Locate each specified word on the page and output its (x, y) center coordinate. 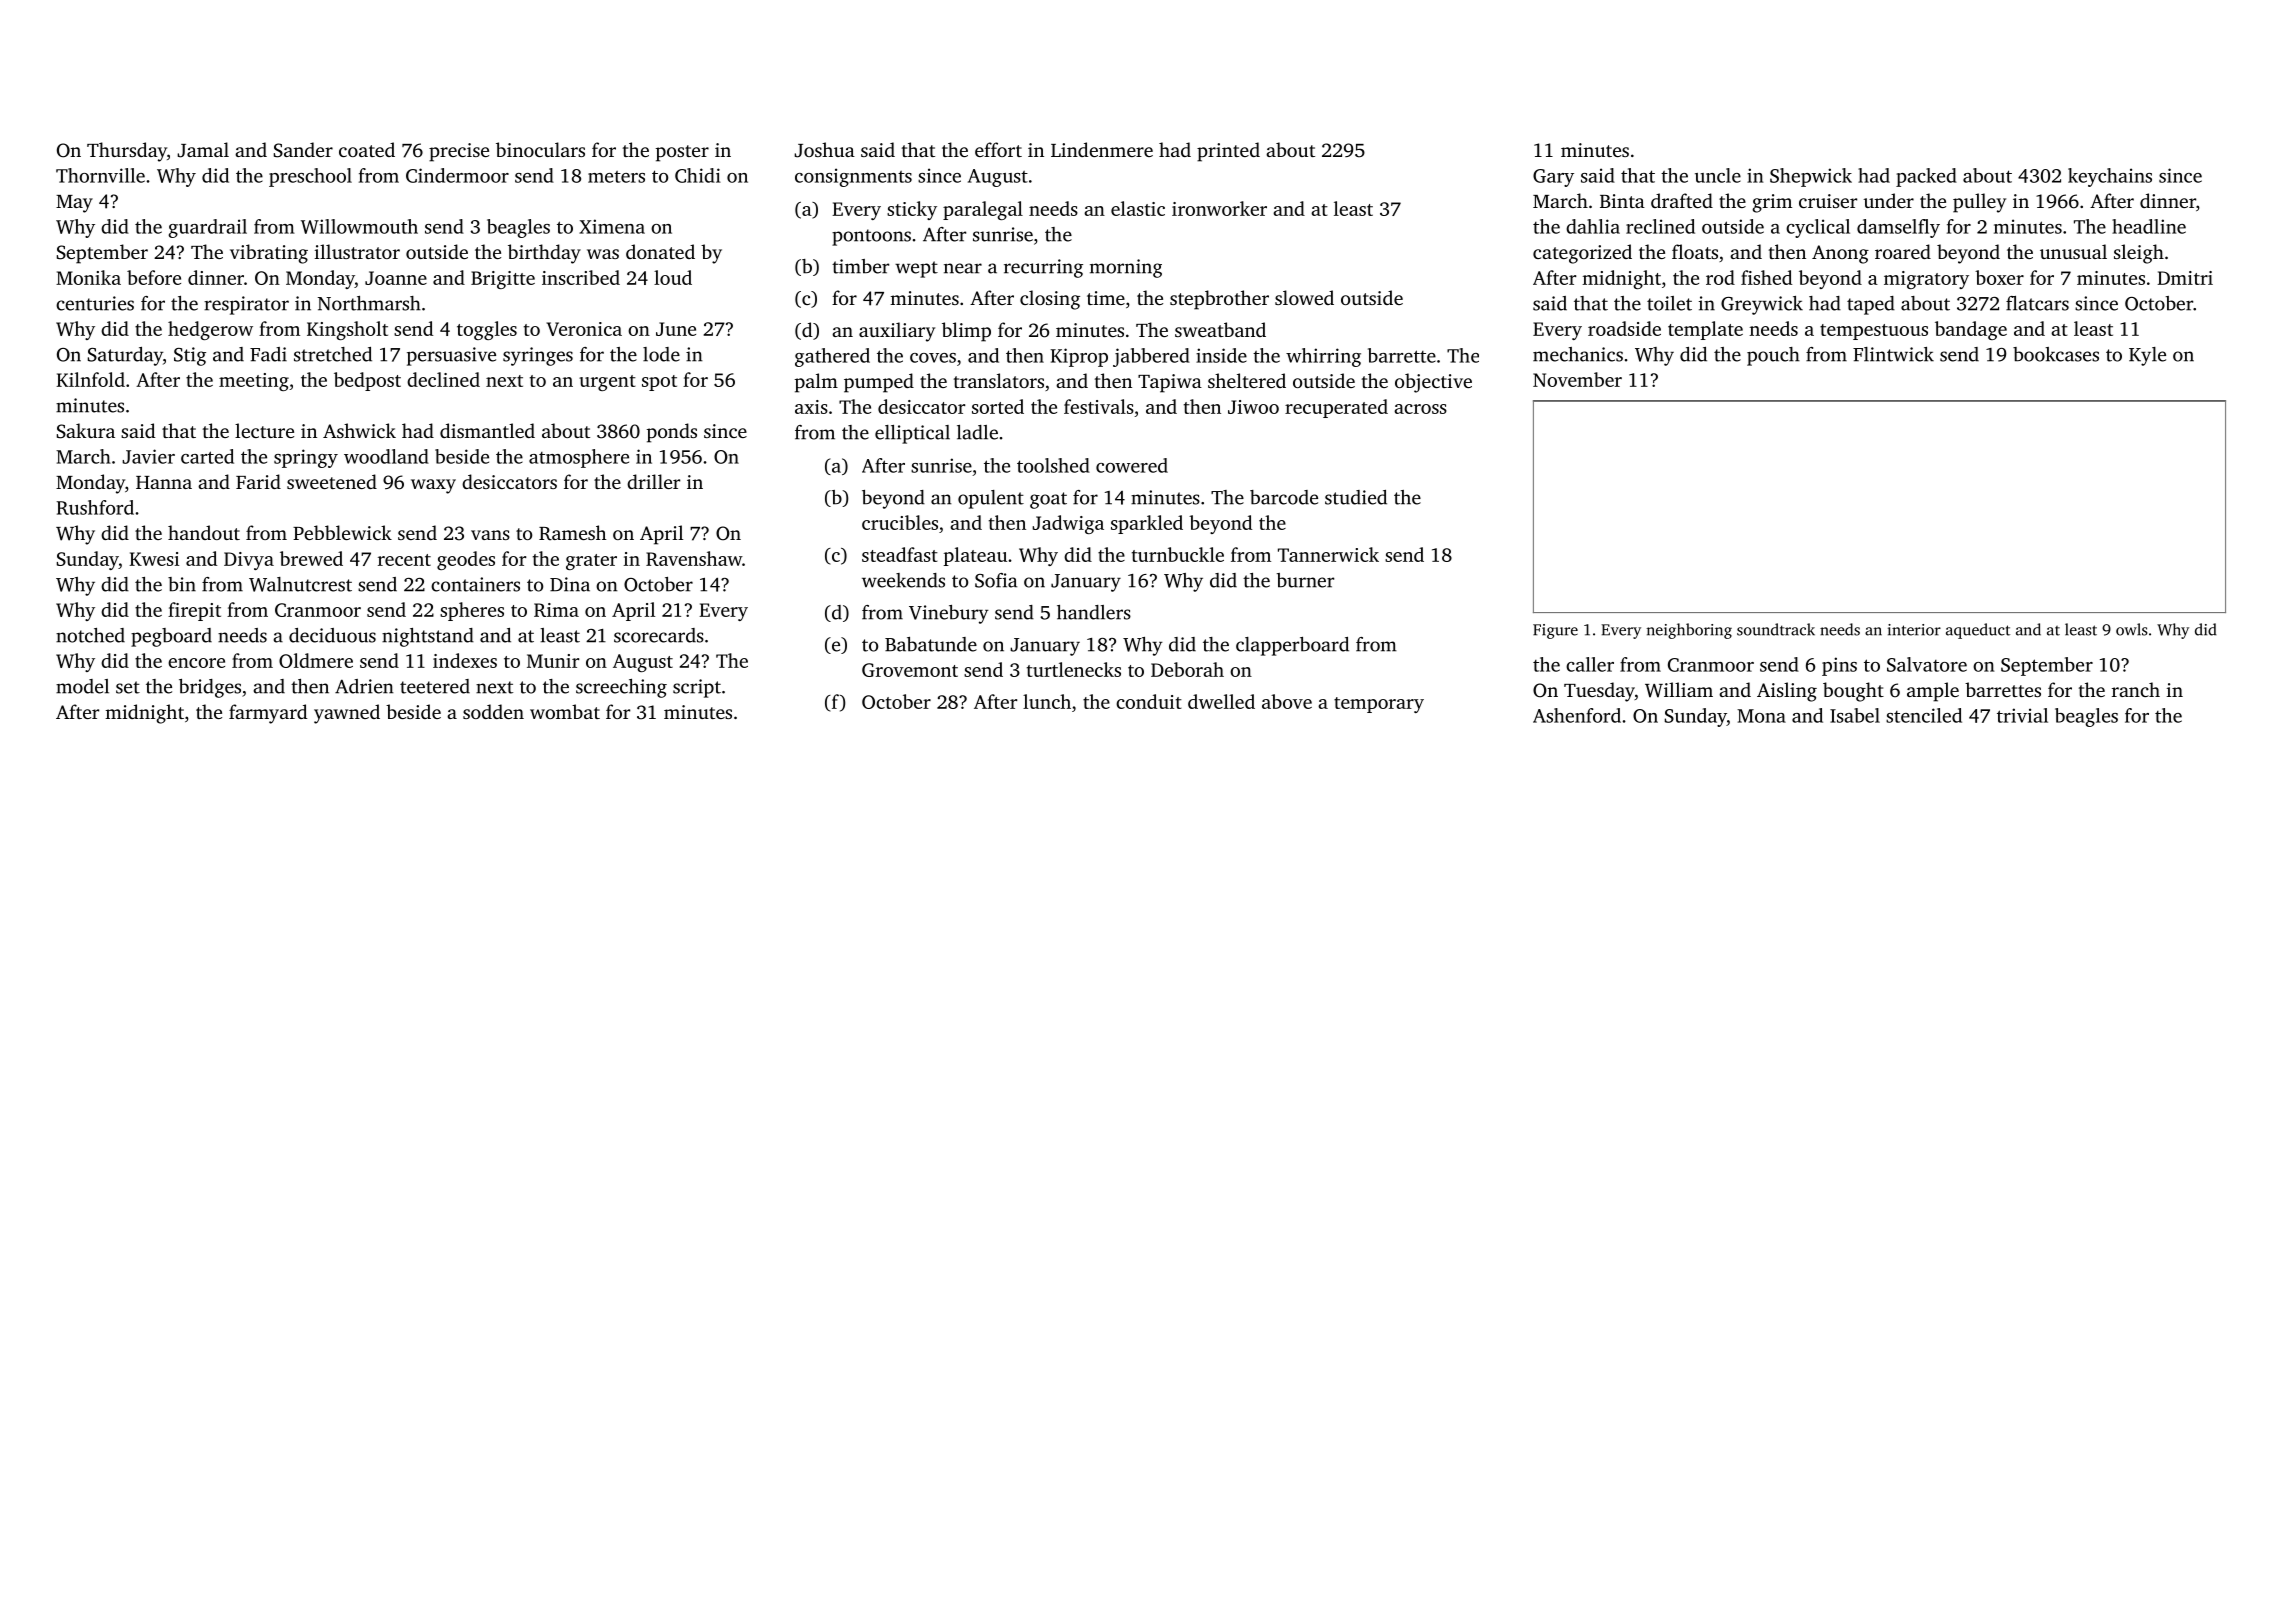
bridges (210, 688)
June (676, 329)
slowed (1304, 297)
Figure (1555, 631)
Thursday (127, 152)
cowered (1132, 465)
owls (2132, 629)
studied (1356, 497)
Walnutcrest (300, 584)
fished (1766, 277)
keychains (2110, 177)
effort (998, 149)
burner (1305, 580)
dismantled (487, 430)
